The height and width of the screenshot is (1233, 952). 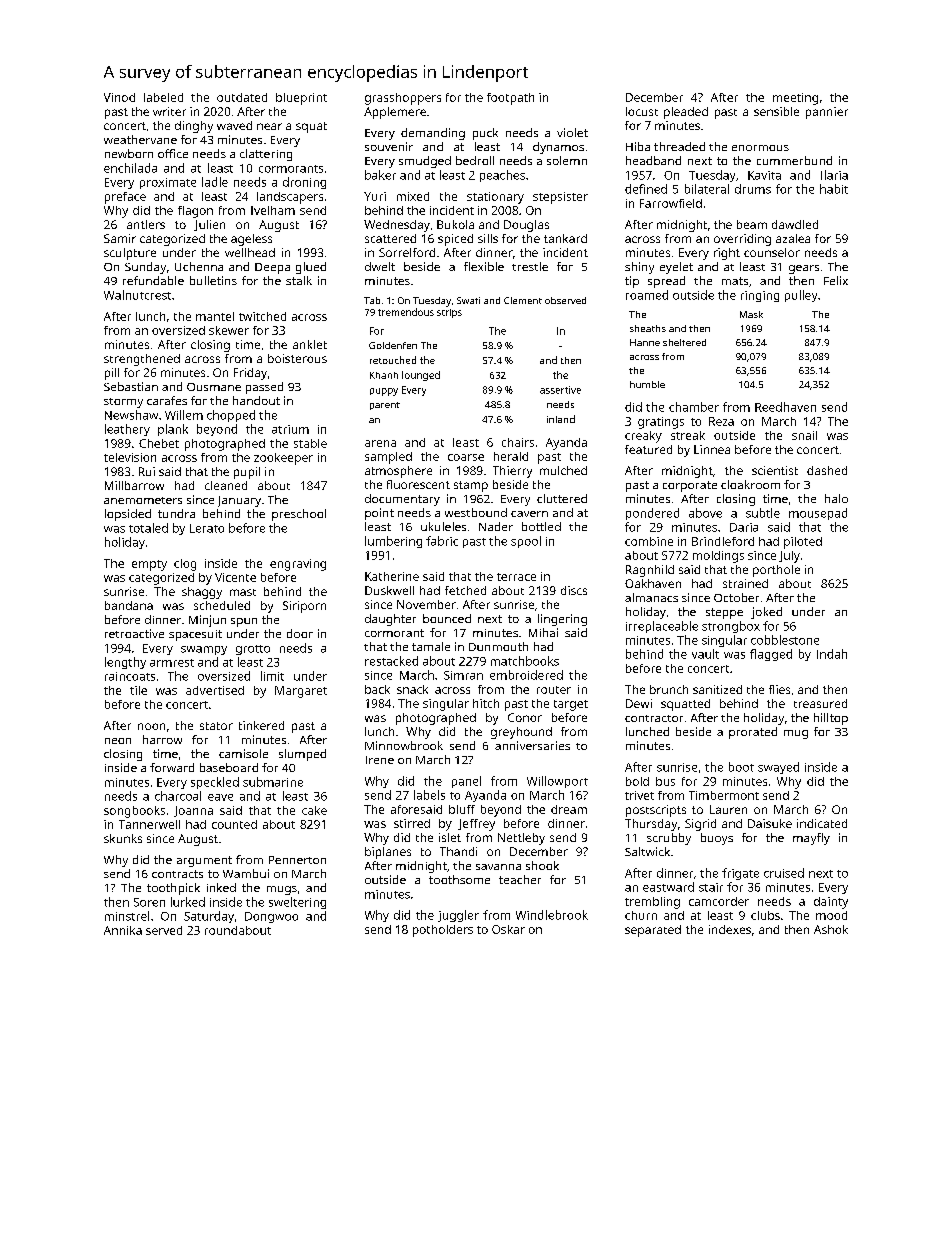 What do you see at coordinates (207, 621) in the screenshot?
I see `Minjun` at bounding box center [207, 621].
